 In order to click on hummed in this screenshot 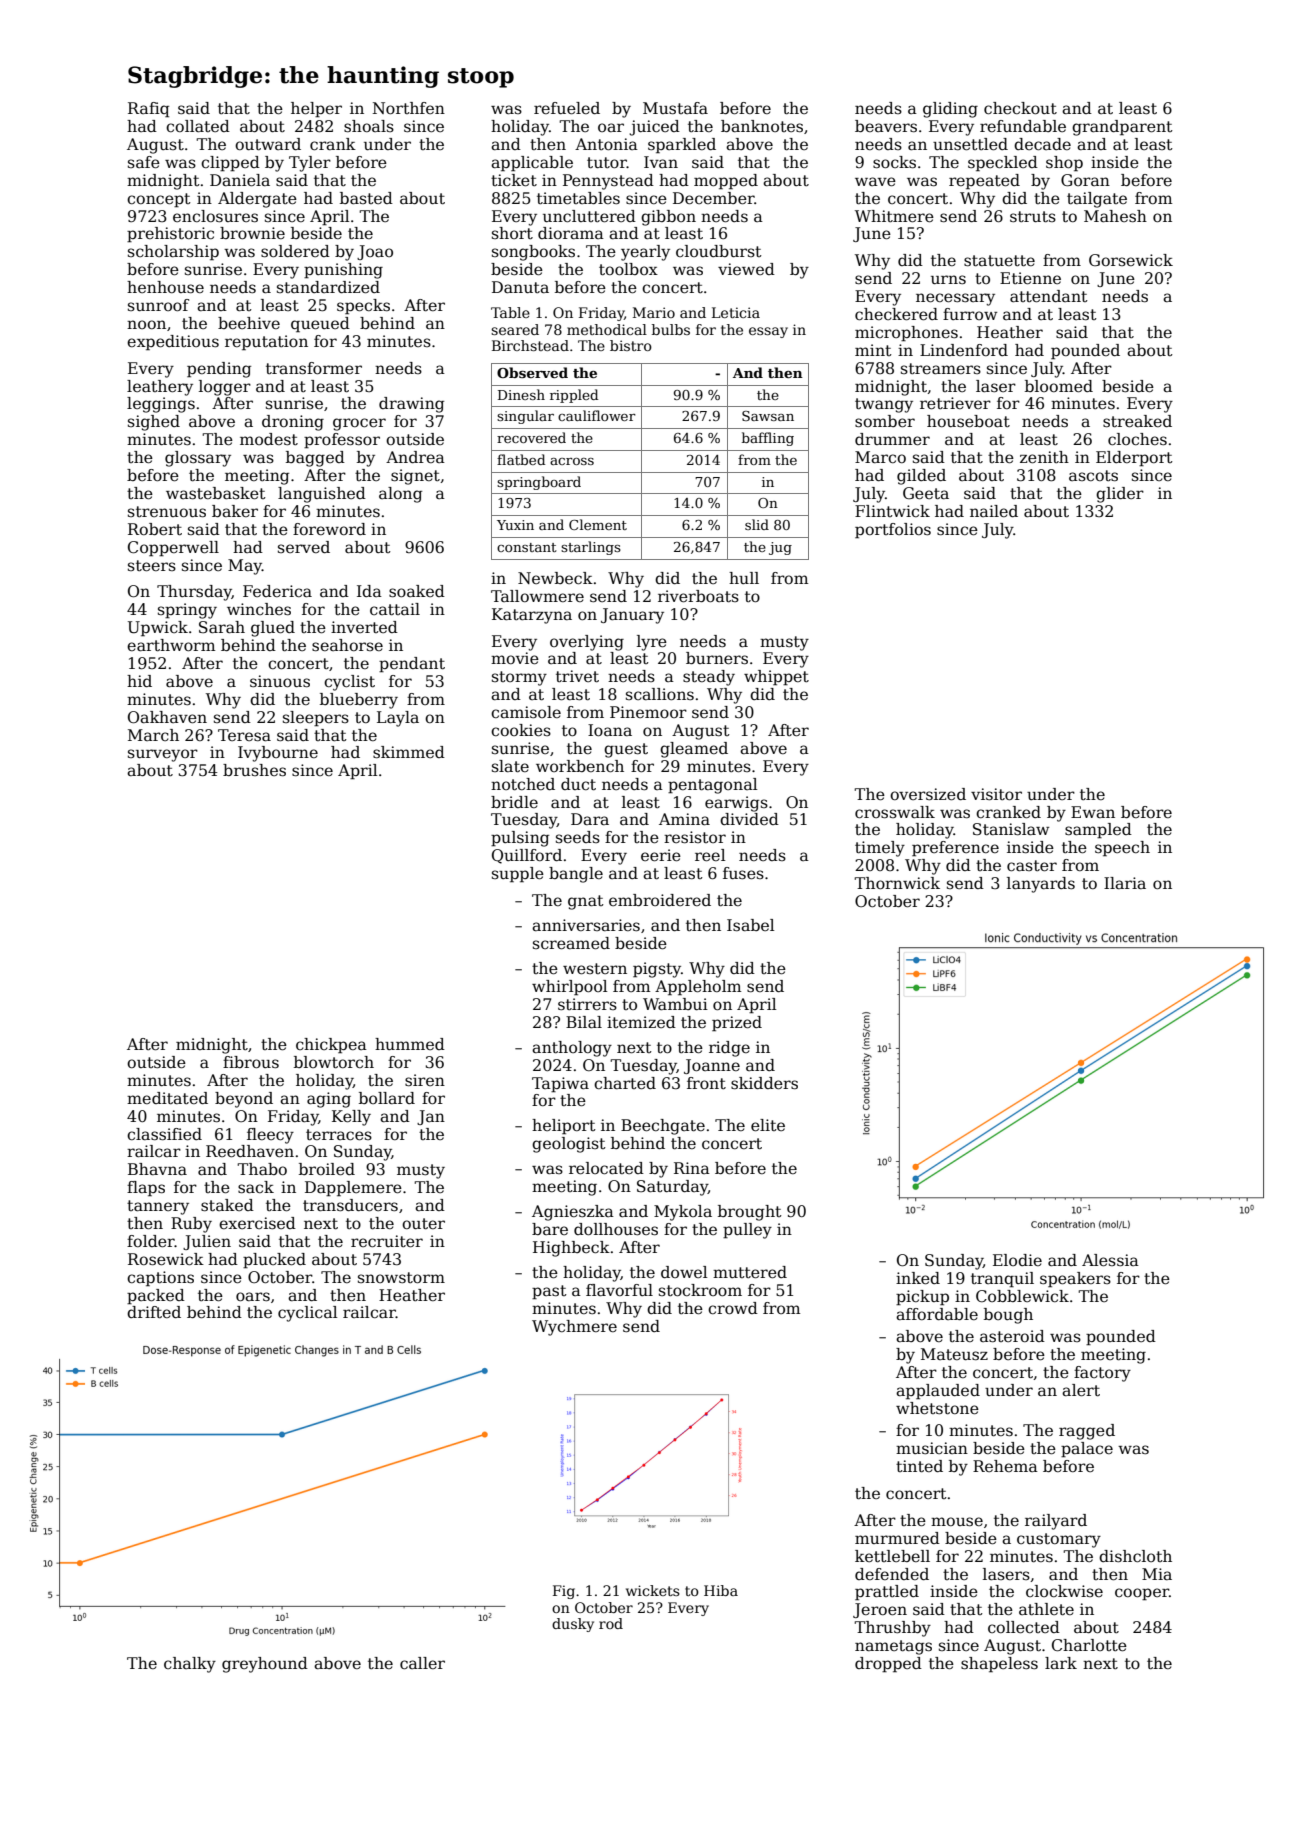, I will do `click(410, 1044)`.
